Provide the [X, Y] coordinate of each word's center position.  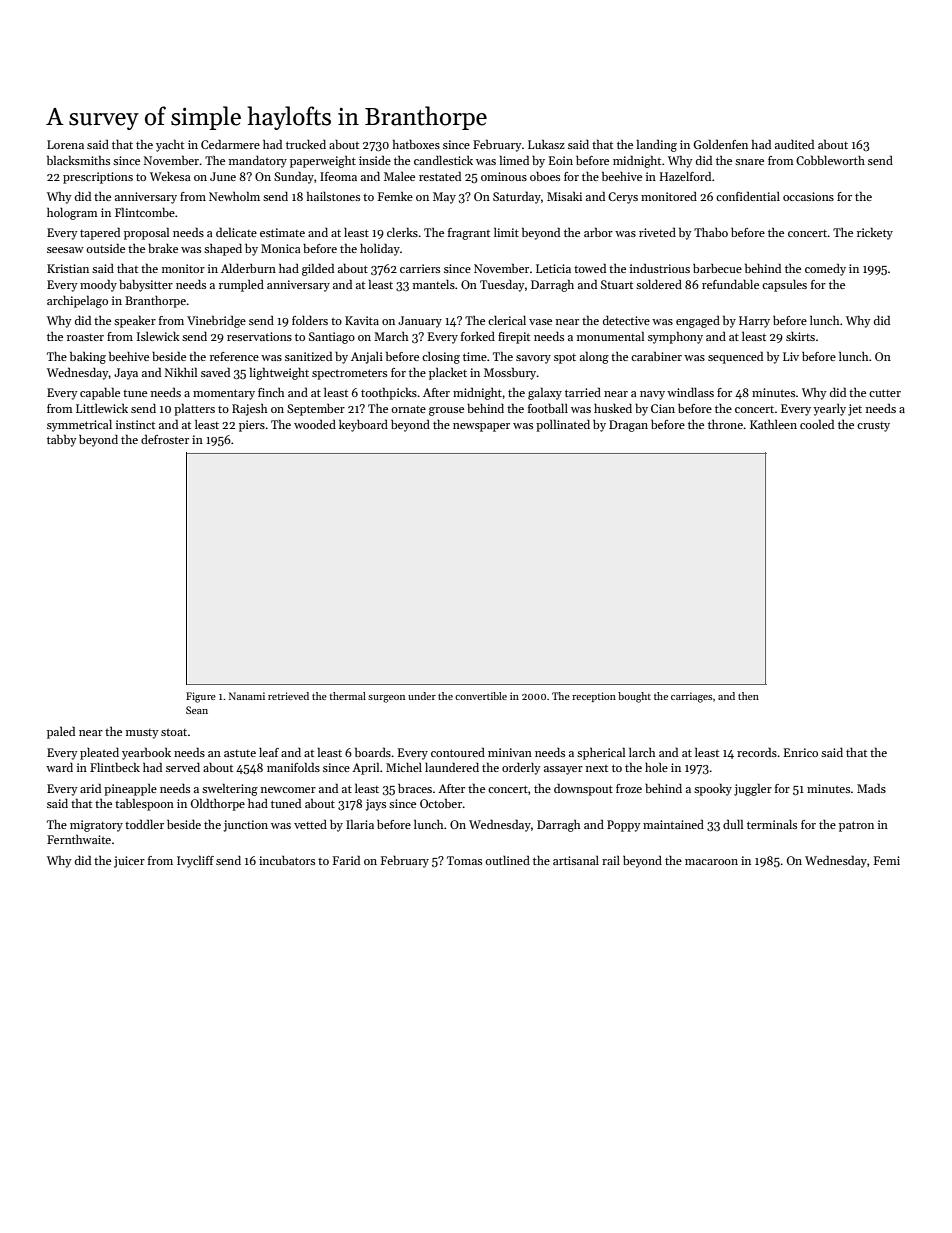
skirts [800, 336]
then [748, 696]
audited [794, 144]
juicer [129, 862]
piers [252, 426]
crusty [873, 427]
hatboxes [416, 144]
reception [594, 697]
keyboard [363, 425]
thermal [347, 696]
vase [540, 322]
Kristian [68, 268]
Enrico [801, 752]
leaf [269, 752]
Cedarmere [230, 144]
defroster [165, 439]
